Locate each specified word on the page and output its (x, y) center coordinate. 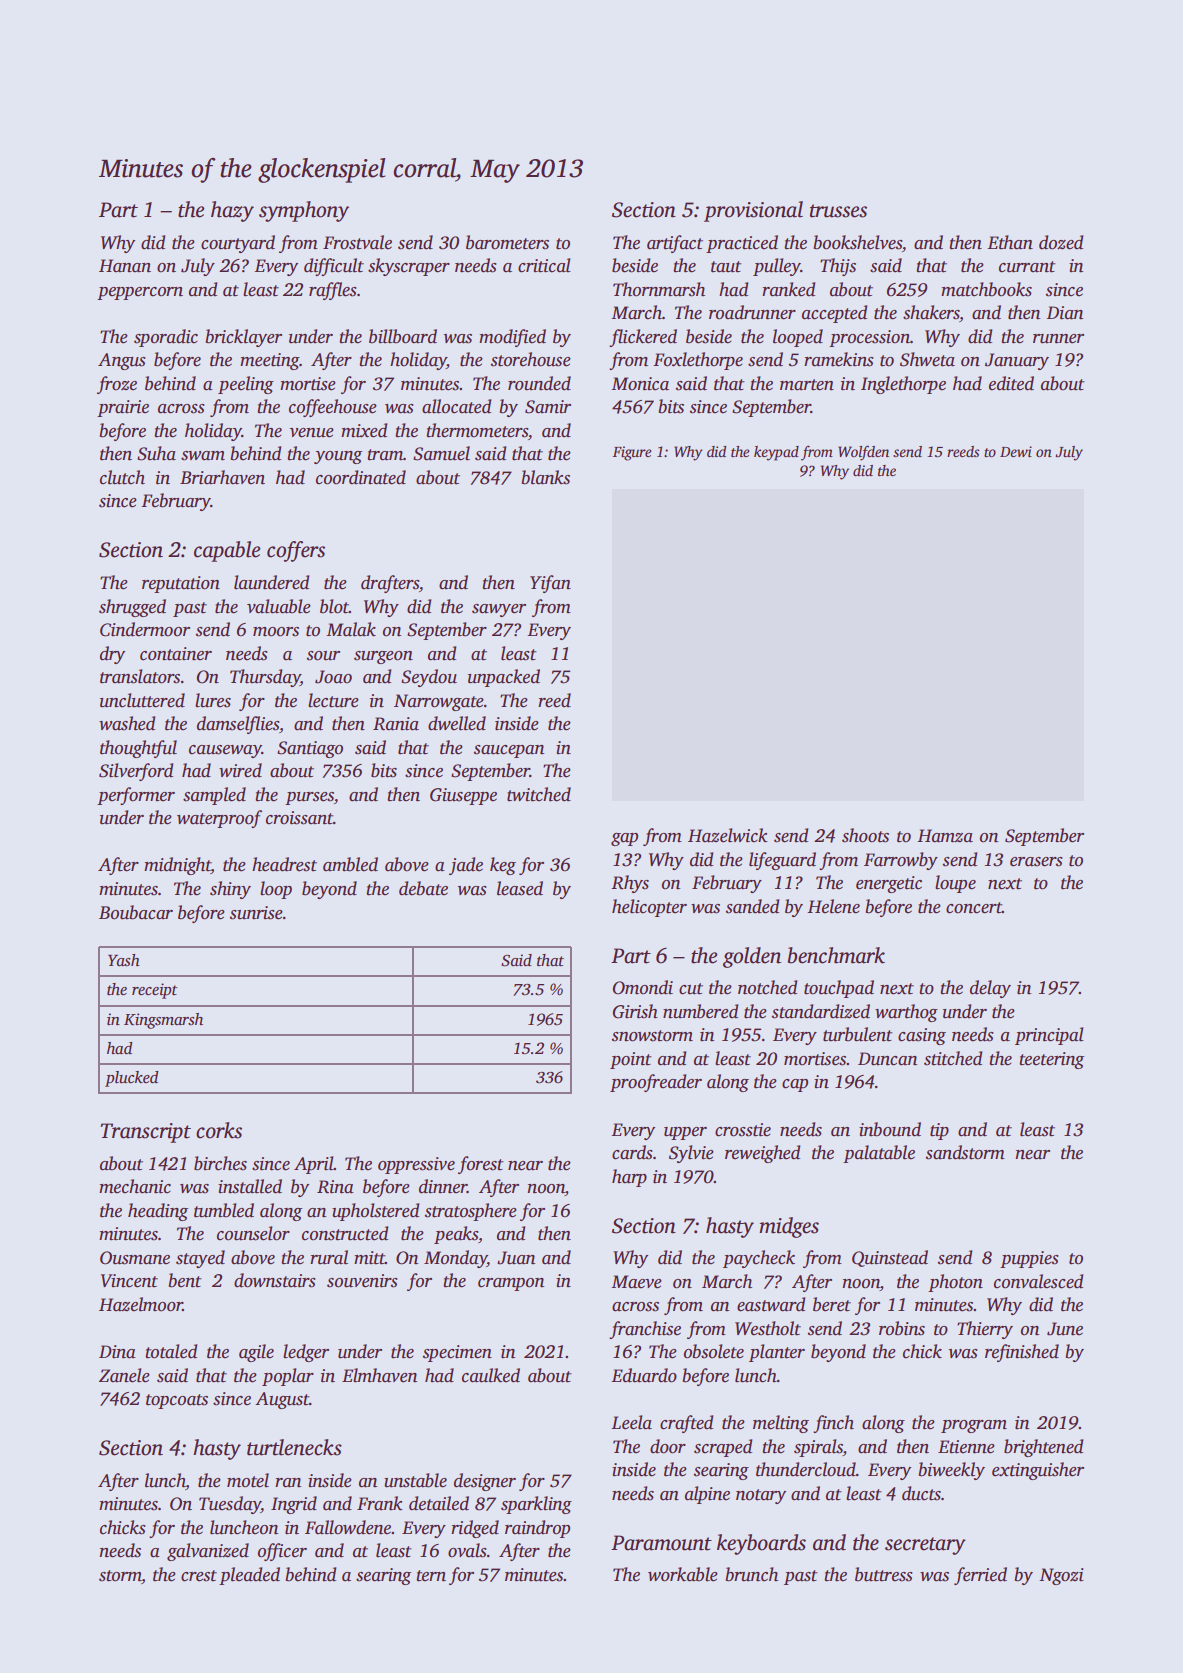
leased (520, 888)
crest (199, 1576)
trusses (838, 211)
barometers (507, 242)
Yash (124, 960)
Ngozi (1061, 1576)
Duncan (887, 1059)
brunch (751, 1574)
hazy (232, 211)
